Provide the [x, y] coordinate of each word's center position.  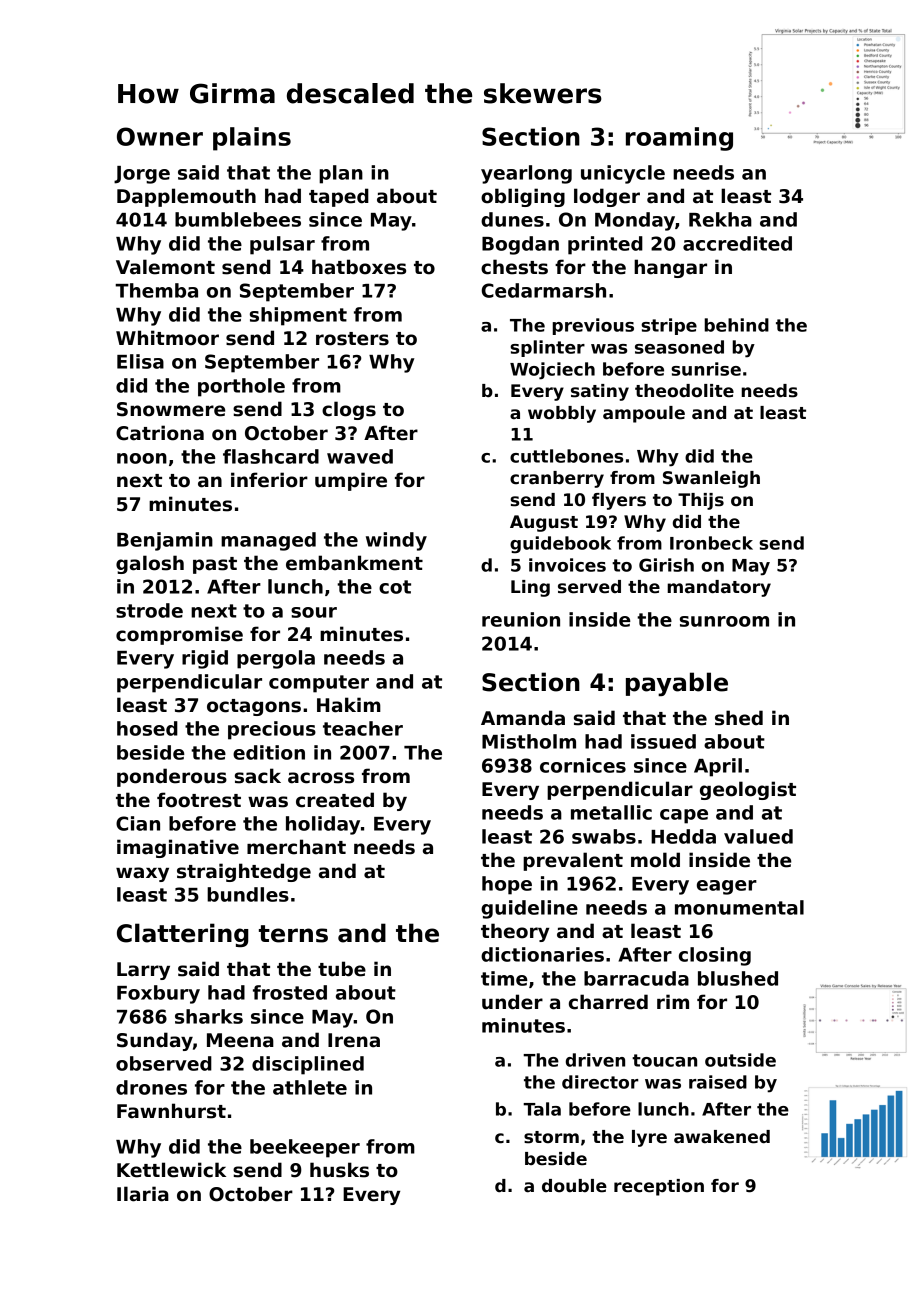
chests [514, 267]
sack [258, 776]
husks [339, 1170]
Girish [666, 565]
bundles [248, 894]
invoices [567, 565]
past [215, 565]
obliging [523, 197]
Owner [160, 136]
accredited [737, 243]
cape [684, 816]
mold [655, 860]
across [321, 778]
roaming [679, 139]
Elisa [140, 361]
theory [515, 932]
